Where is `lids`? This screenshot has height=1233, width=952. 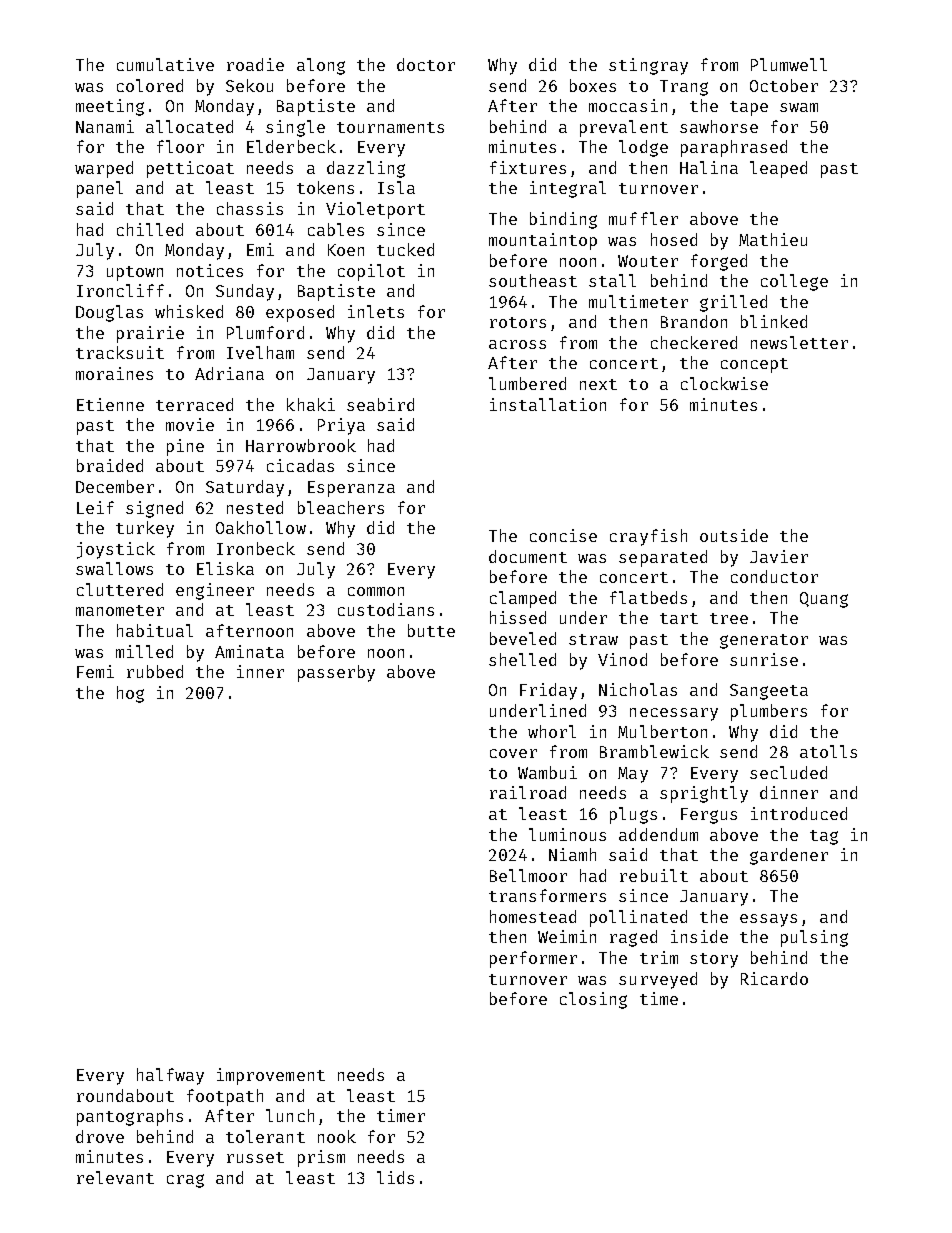
lids is located at coordinates (395, 1177).
